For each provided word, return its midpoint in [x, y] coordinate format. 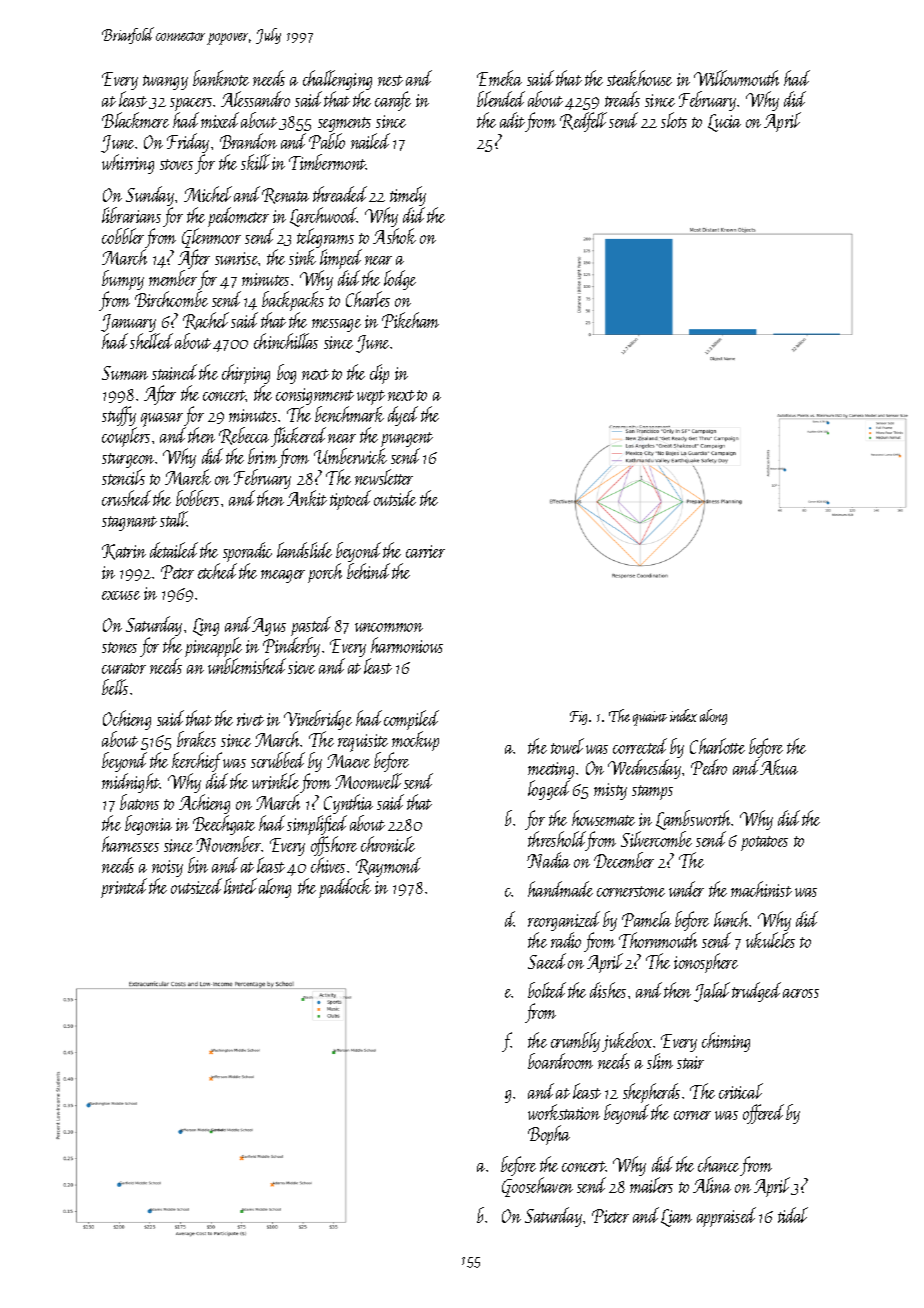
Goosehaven [537, 1187]
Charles [368, 299]
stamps [652, 792]
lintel [240, 886]
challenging [337, 80]
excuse [121, 595]
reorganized [564, 921]
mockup [415, 742]
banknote [221, 78]
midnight [131, 784]
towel [567, 746]
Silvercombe [656, 839]
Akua [779, 767]
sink [302, 257]
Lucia [724, 123]
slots [674, 120]
